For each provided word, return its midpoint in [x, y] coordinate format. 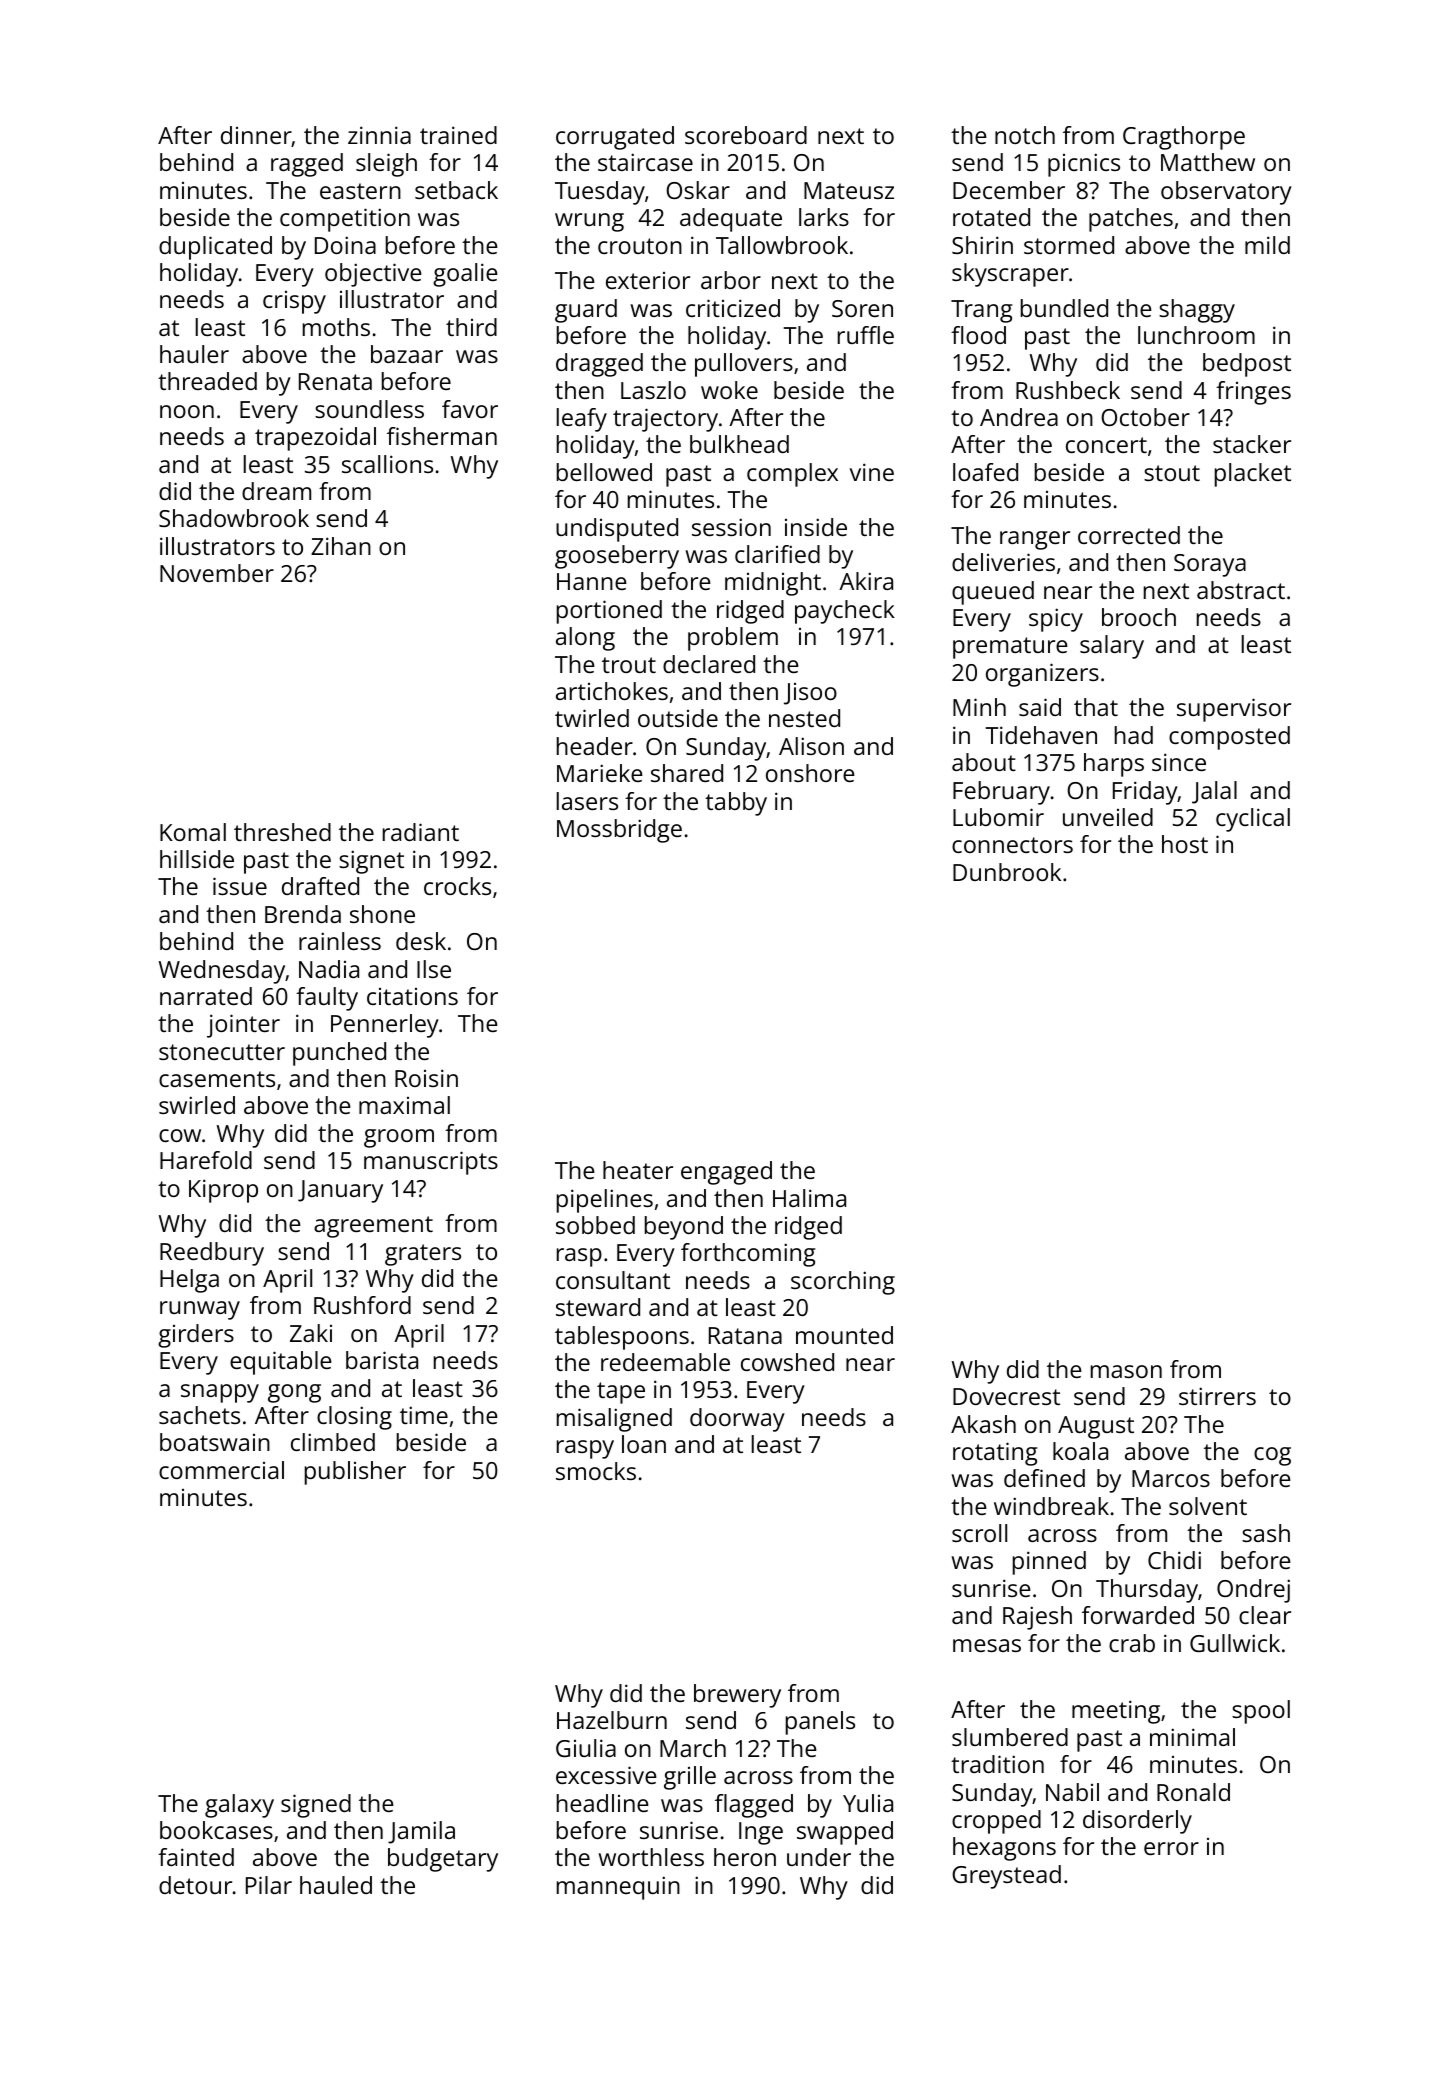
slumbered [1010, 1737]
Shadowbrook [234, 518]
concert [1106, 445]
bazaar [407, 354]
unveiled [1108, 817]
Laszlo [653, 390]
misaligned [614, 1420]
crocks [457, 886]
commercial [221, 1470]
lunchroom [1196, 335]
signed [316, 1806]
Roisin [426, 1078]
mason [1126, 1371]
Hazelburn [612, 1720]
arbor [731, 280]
